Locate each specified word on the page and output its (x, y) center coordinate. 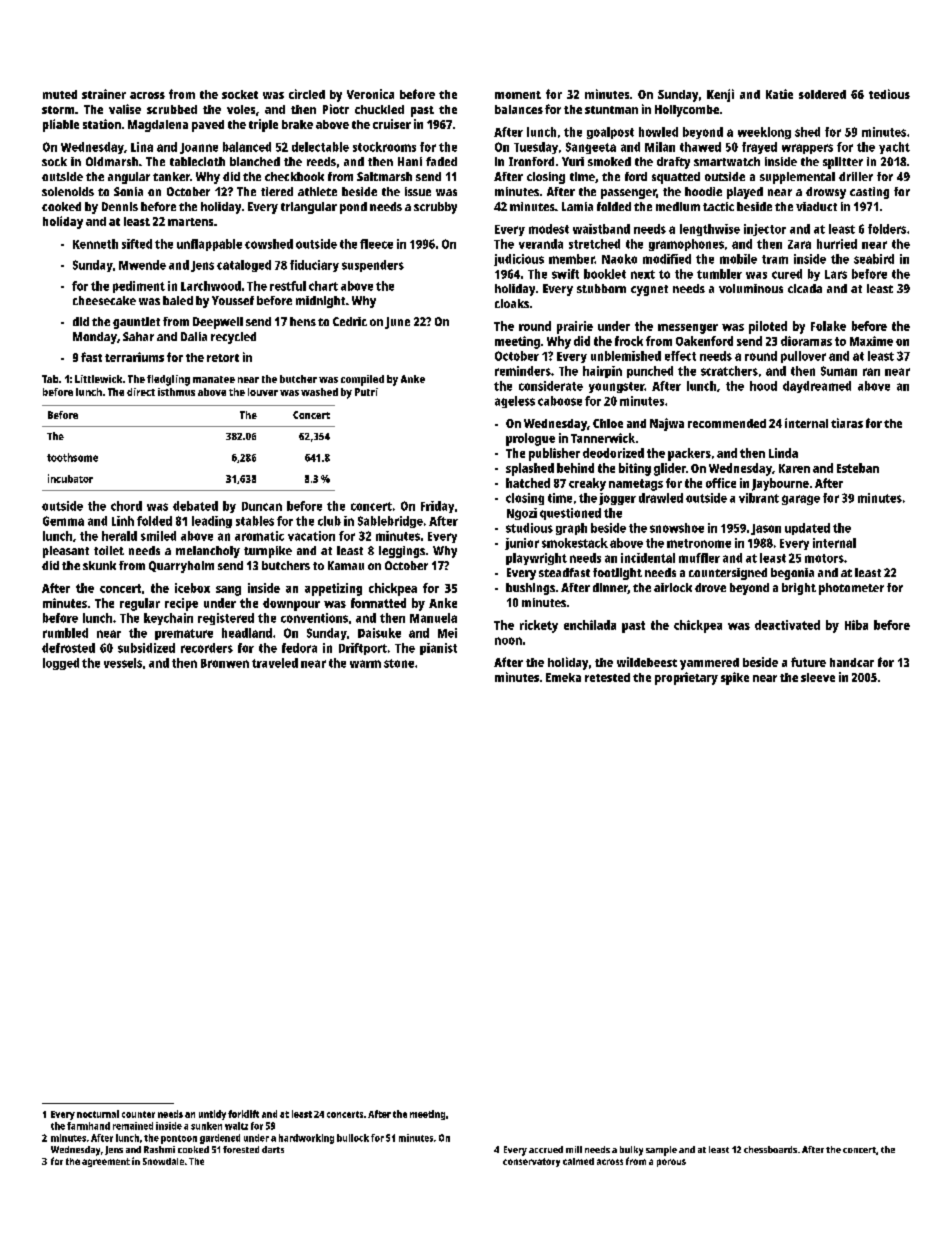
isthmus (176, 392)
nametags (636, 485)
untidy (212, 1115)
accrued (546, 1149)
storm (58, 110)
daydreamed (817, 387)
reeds (321, 161)
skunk (99, 565)
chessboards (770, 1149)
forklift (243, 1114)
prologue (530, 439)
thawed (700, 147)
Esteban (858, 468)
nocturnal (98, 1114)
